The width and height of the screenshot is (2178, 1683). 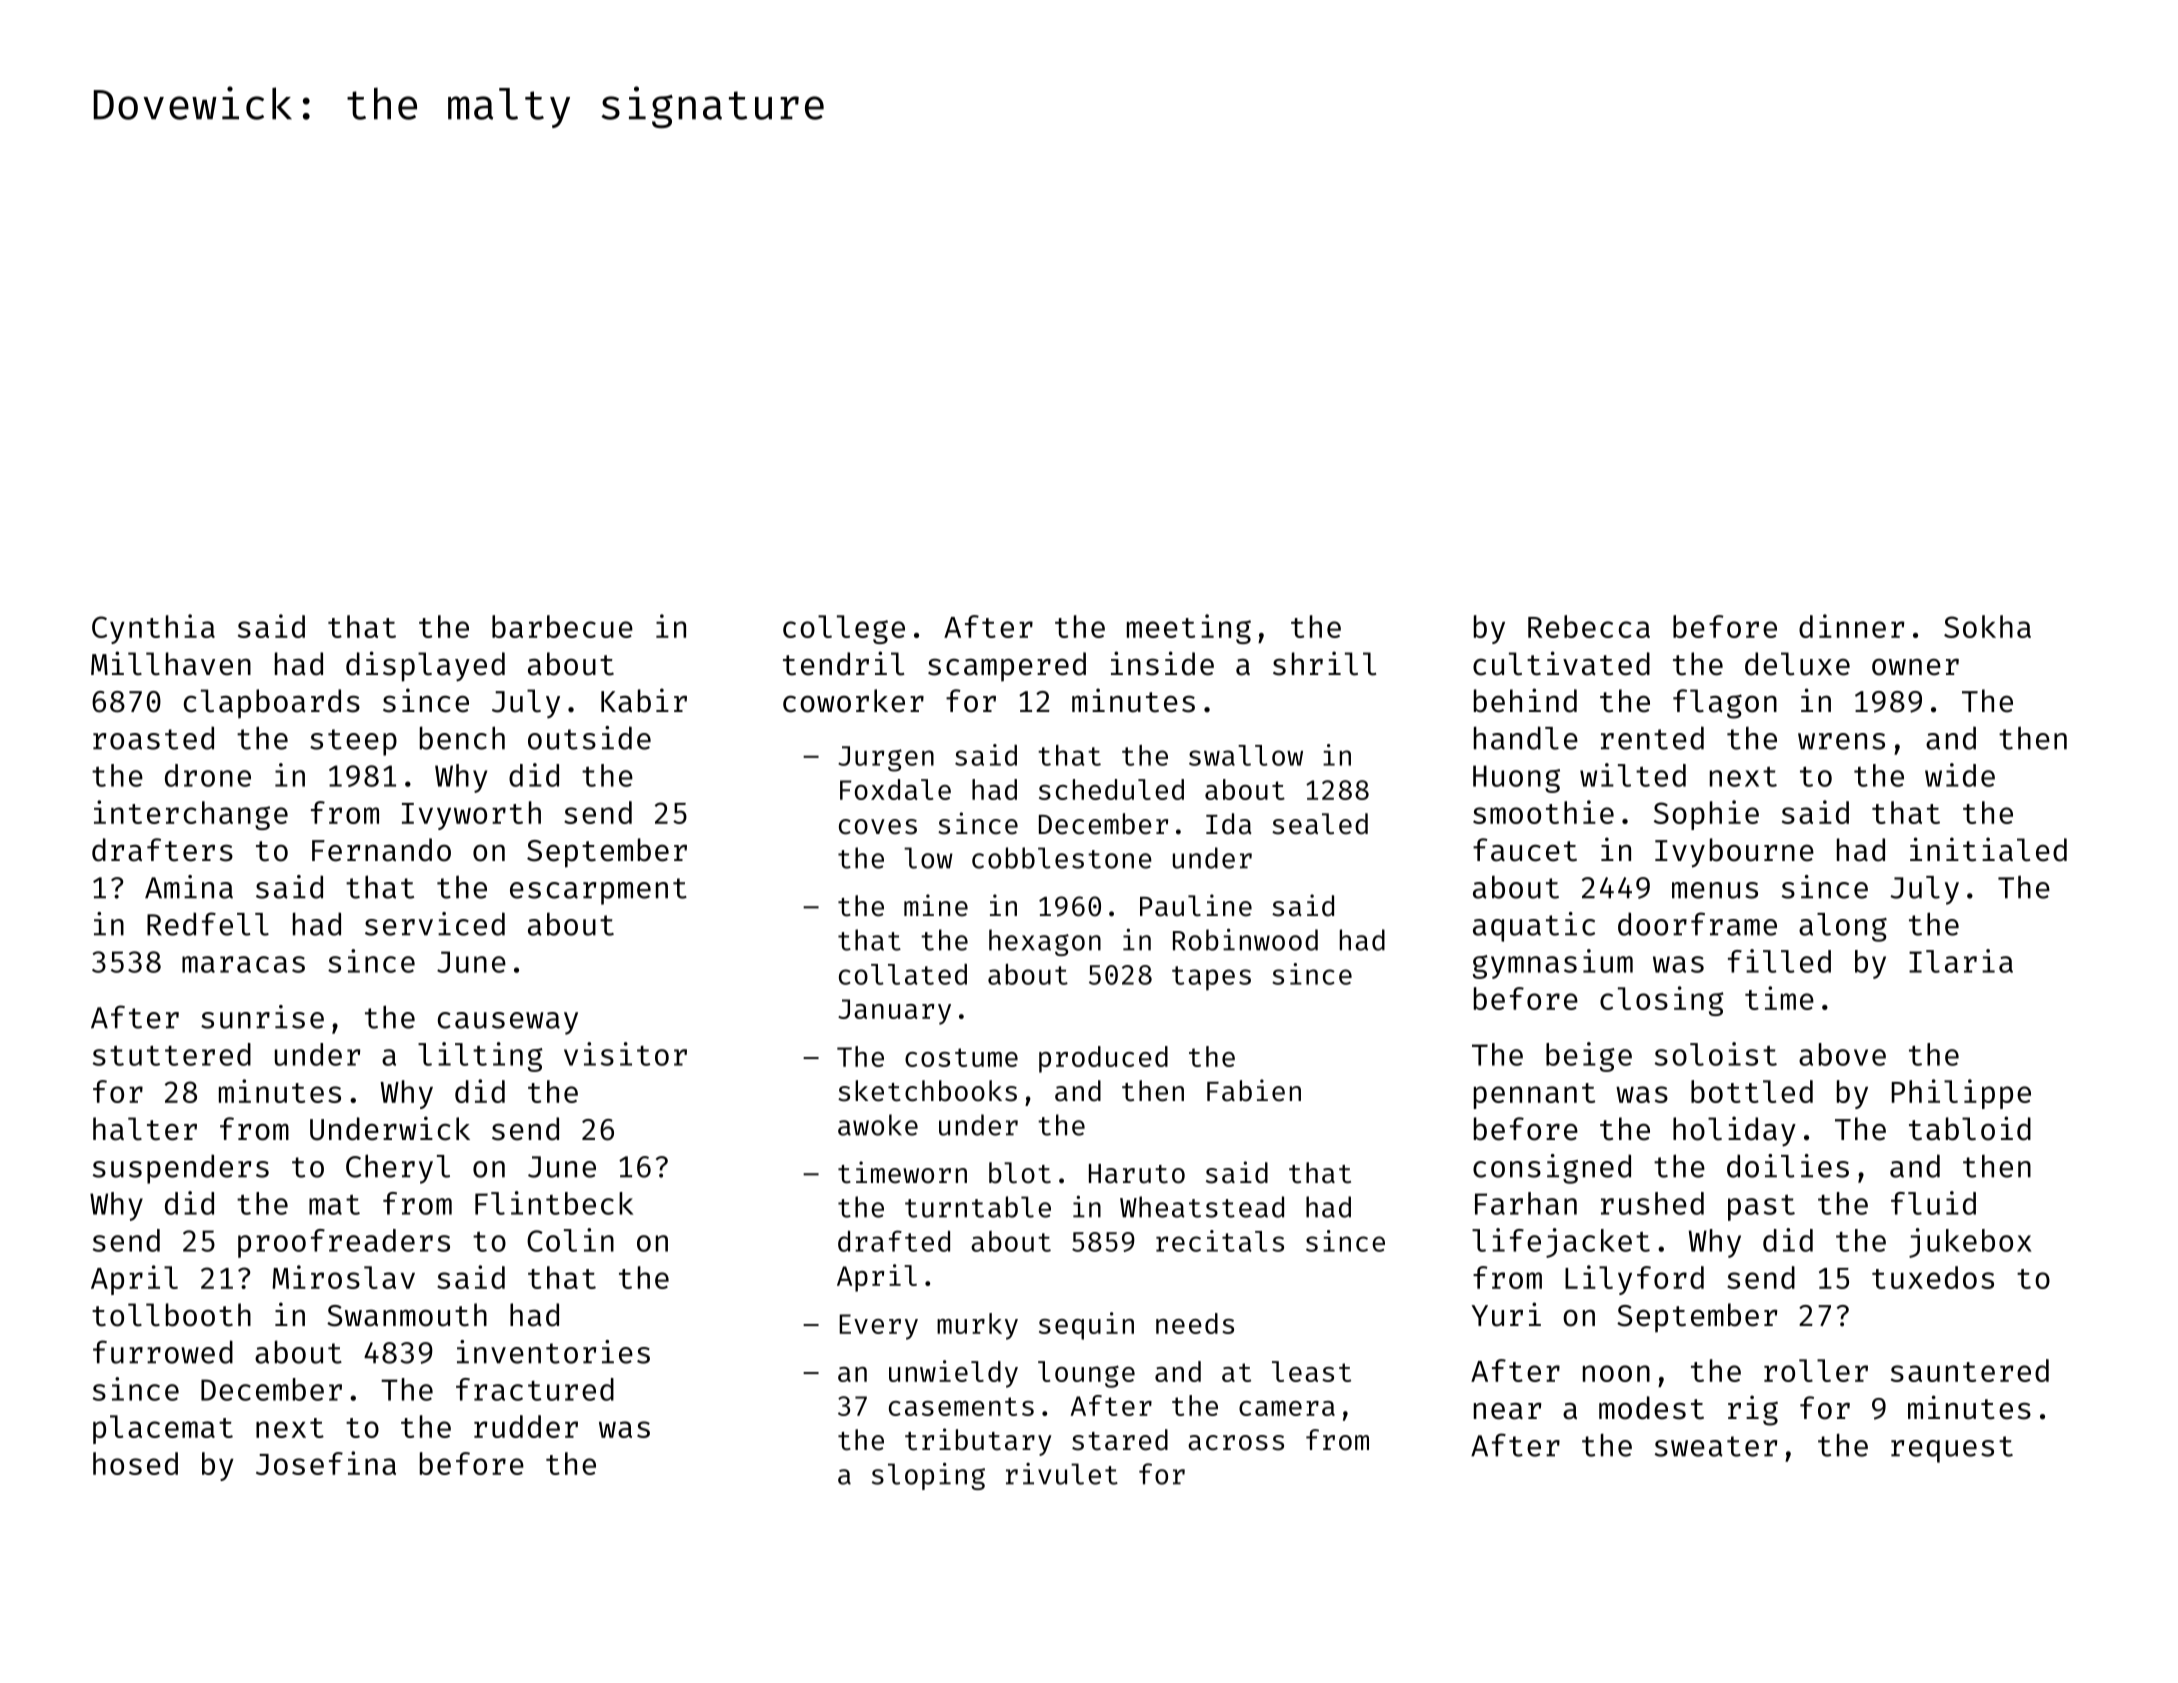 I want to click on meeting, so click(x=1189, y=629).
